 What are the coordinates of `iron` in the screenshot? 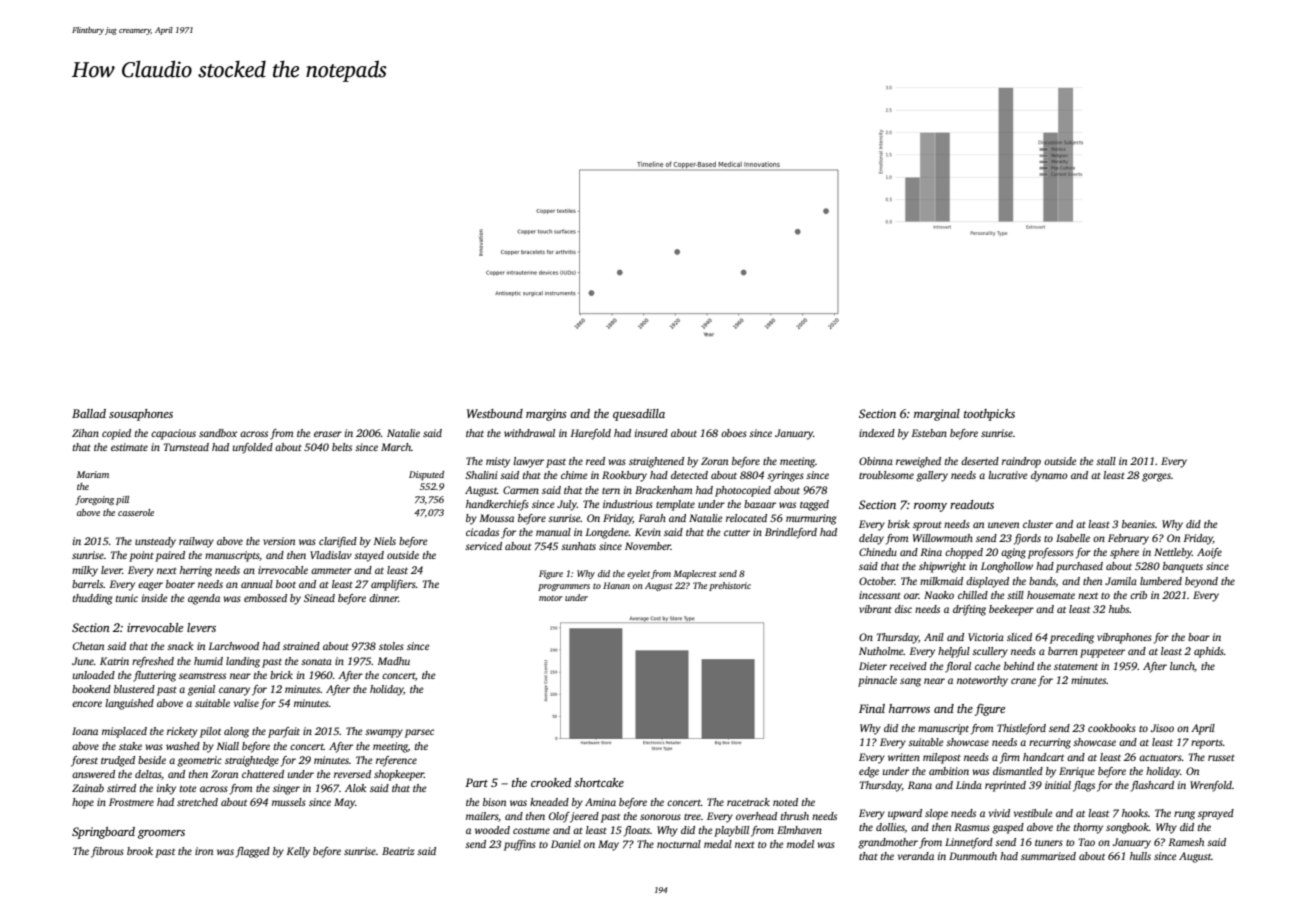 It's located at (204, 851).
